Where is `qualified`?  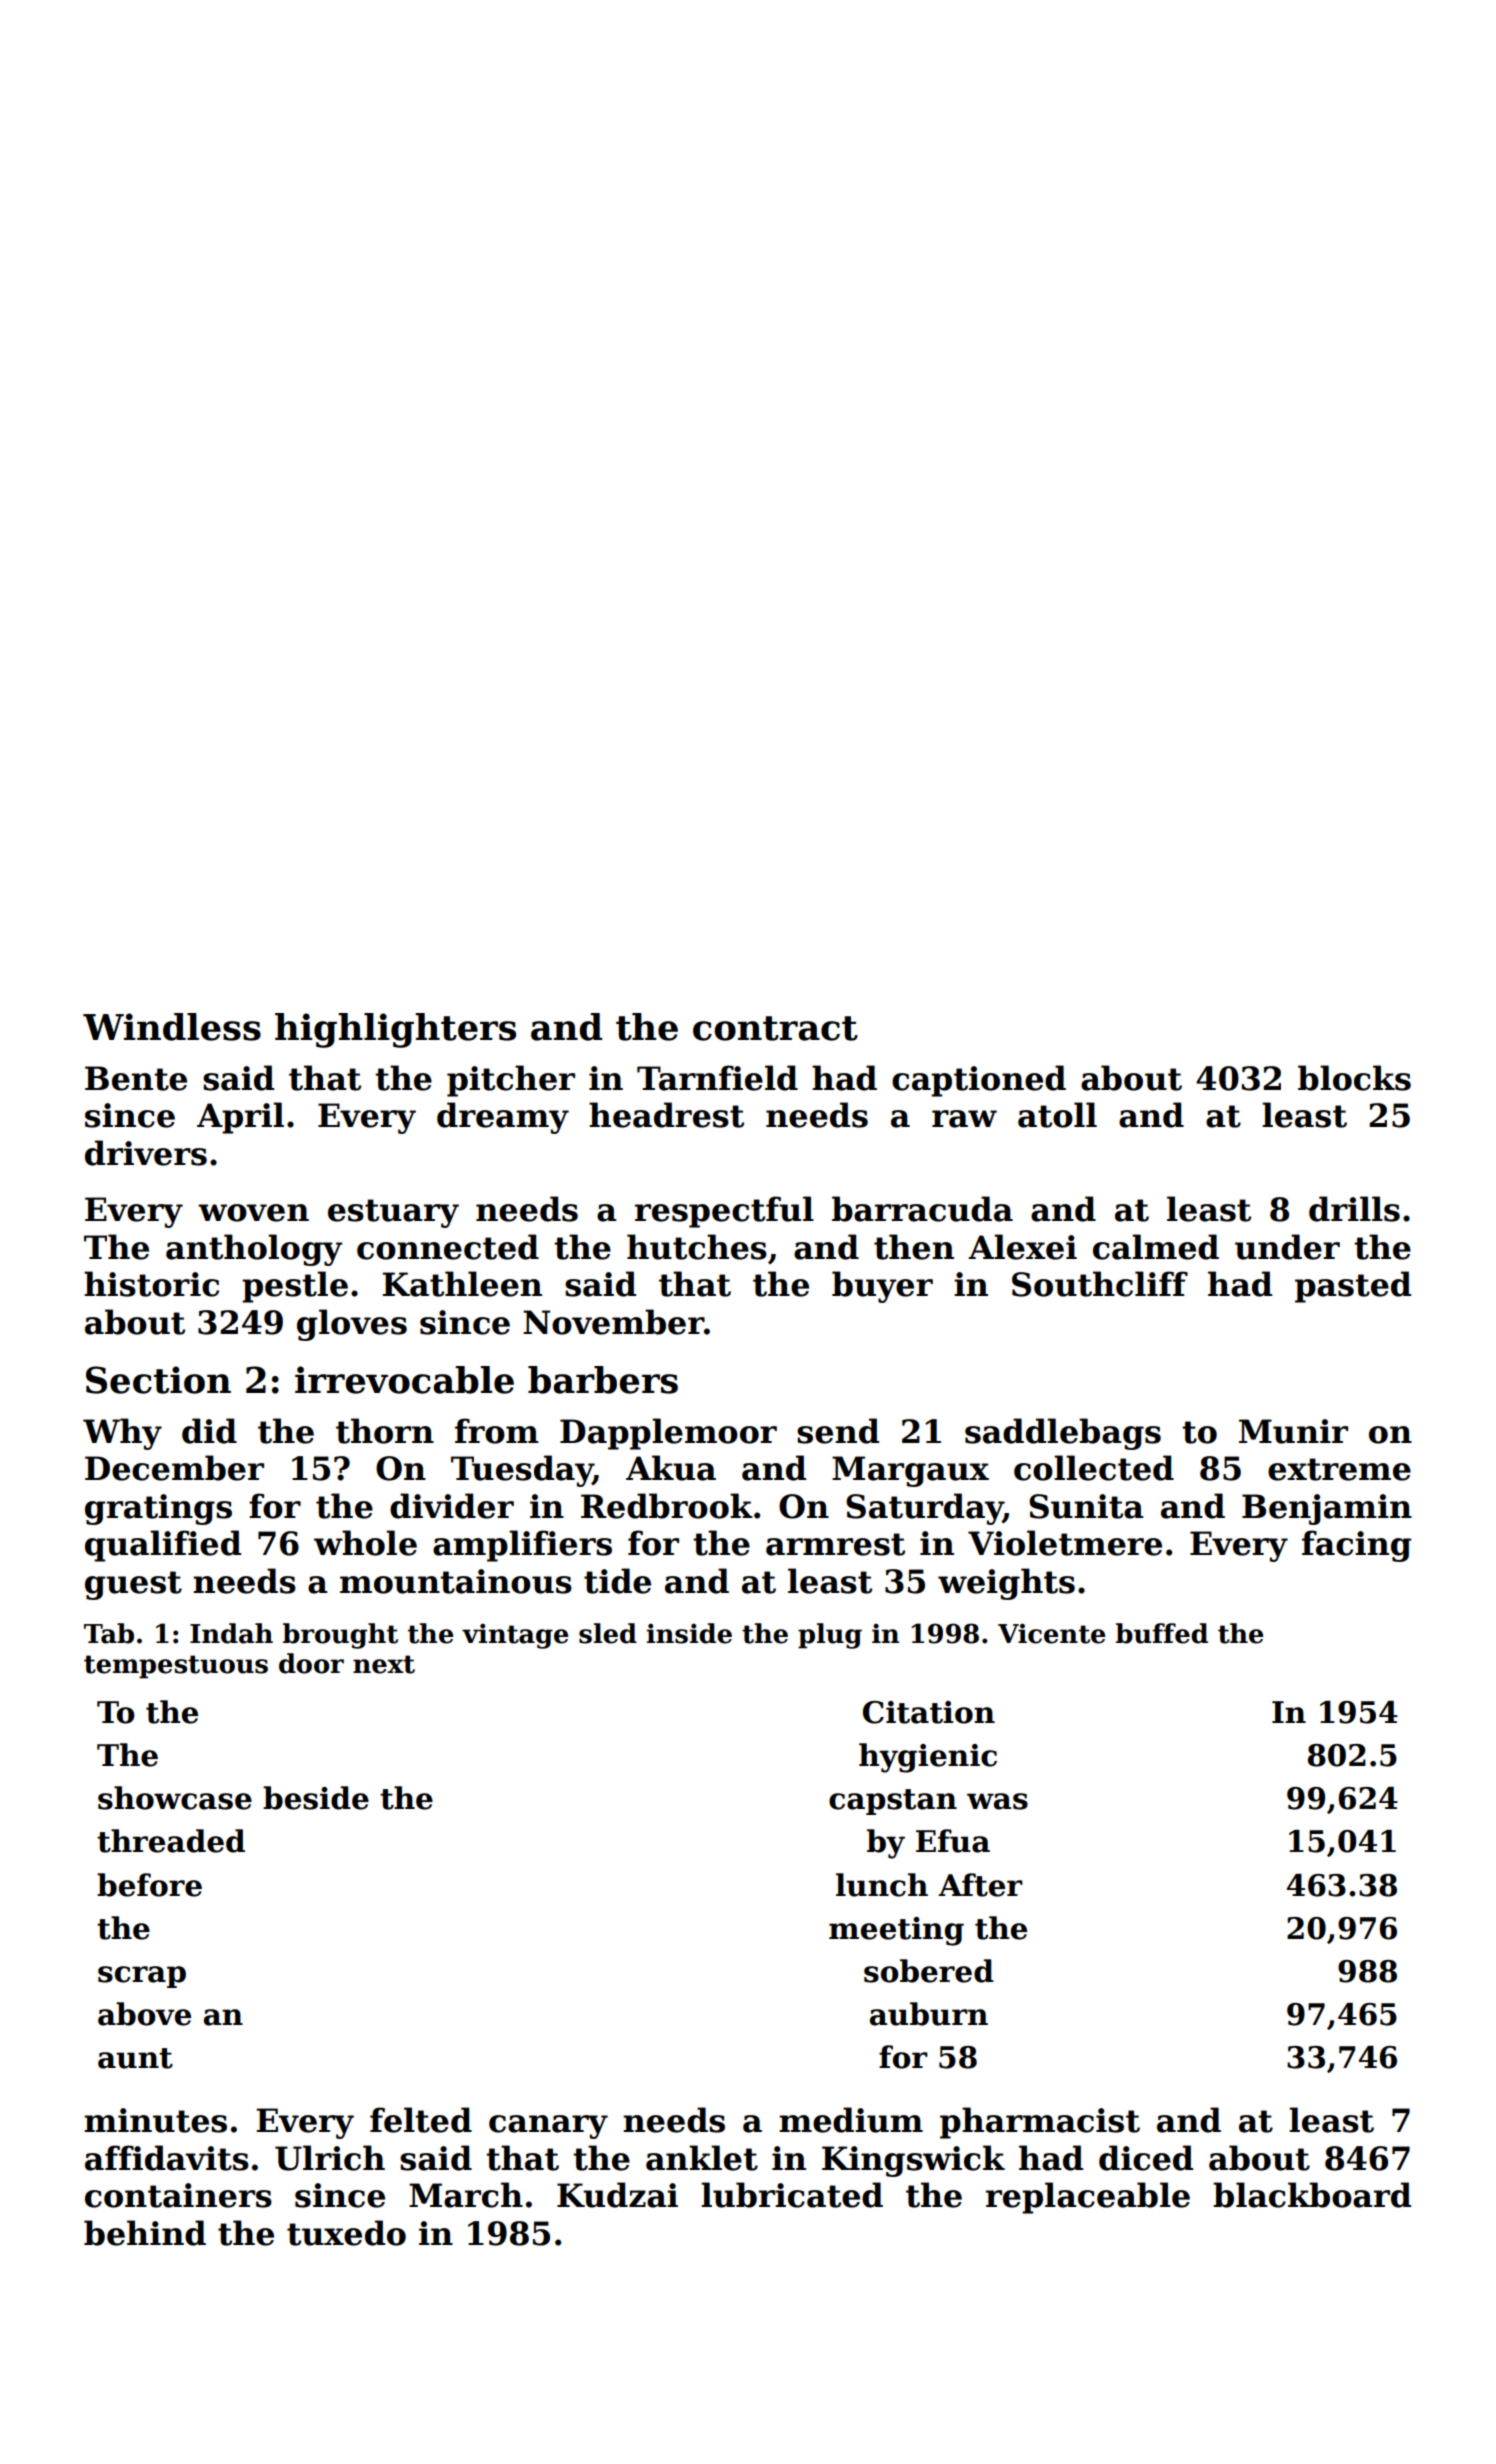 qualified is located at coordinates (163, 1546).
